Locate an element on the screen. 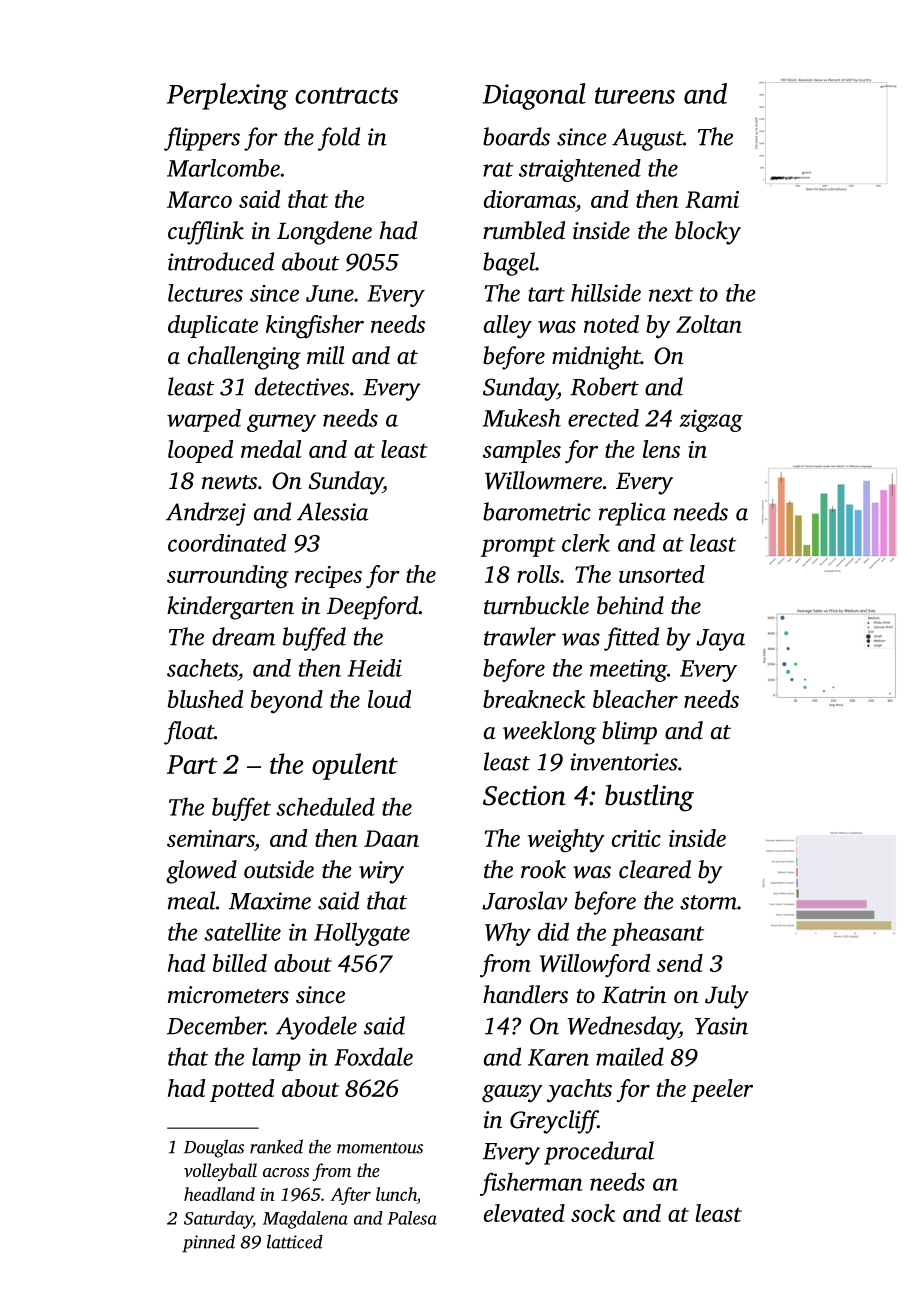 The height and width of the screenshot is (1311, 924). blimp is located at coordinates (629, 733).
